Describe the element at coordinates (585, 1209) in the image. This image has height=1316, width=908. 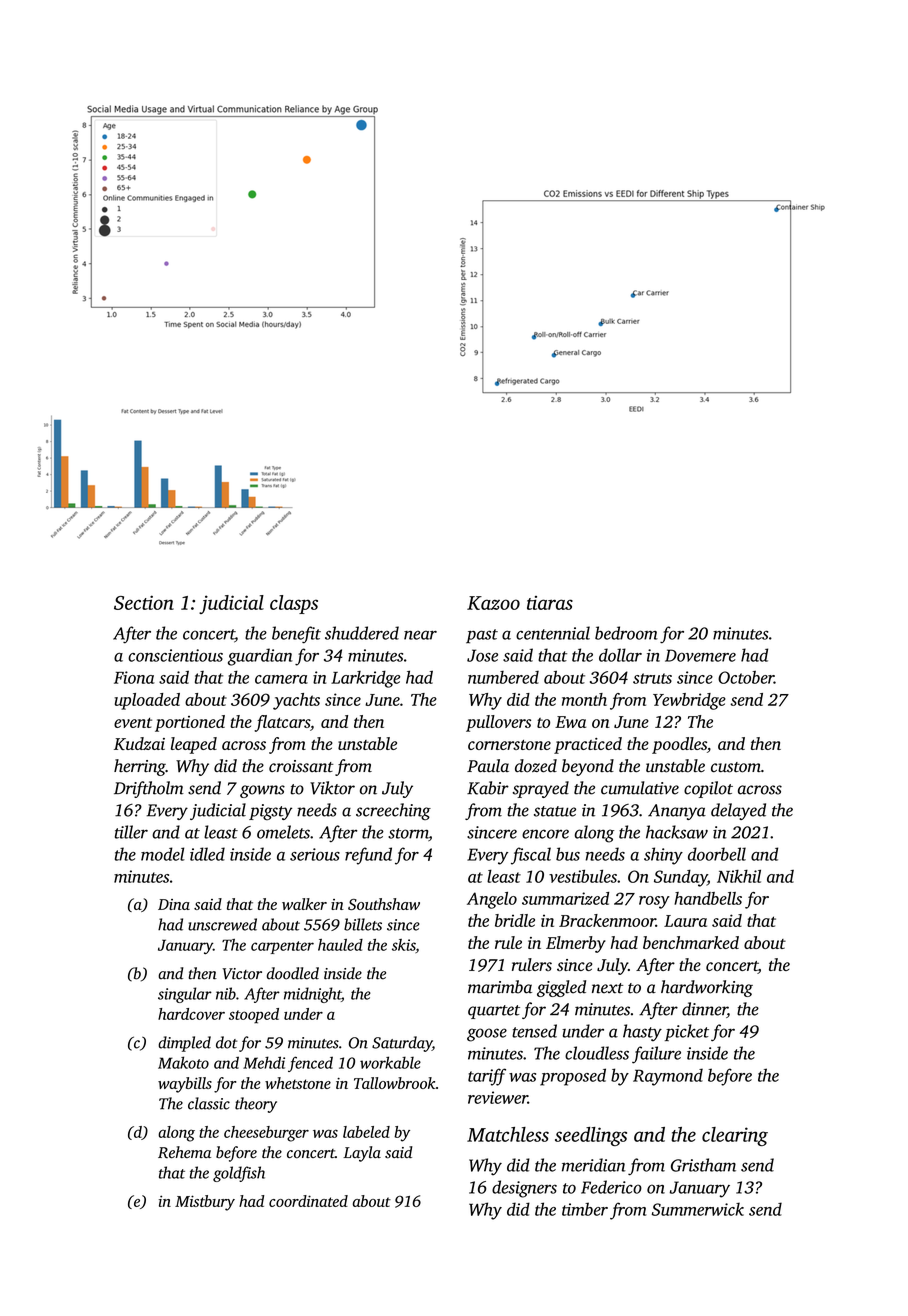
I see `timber` at that location.
